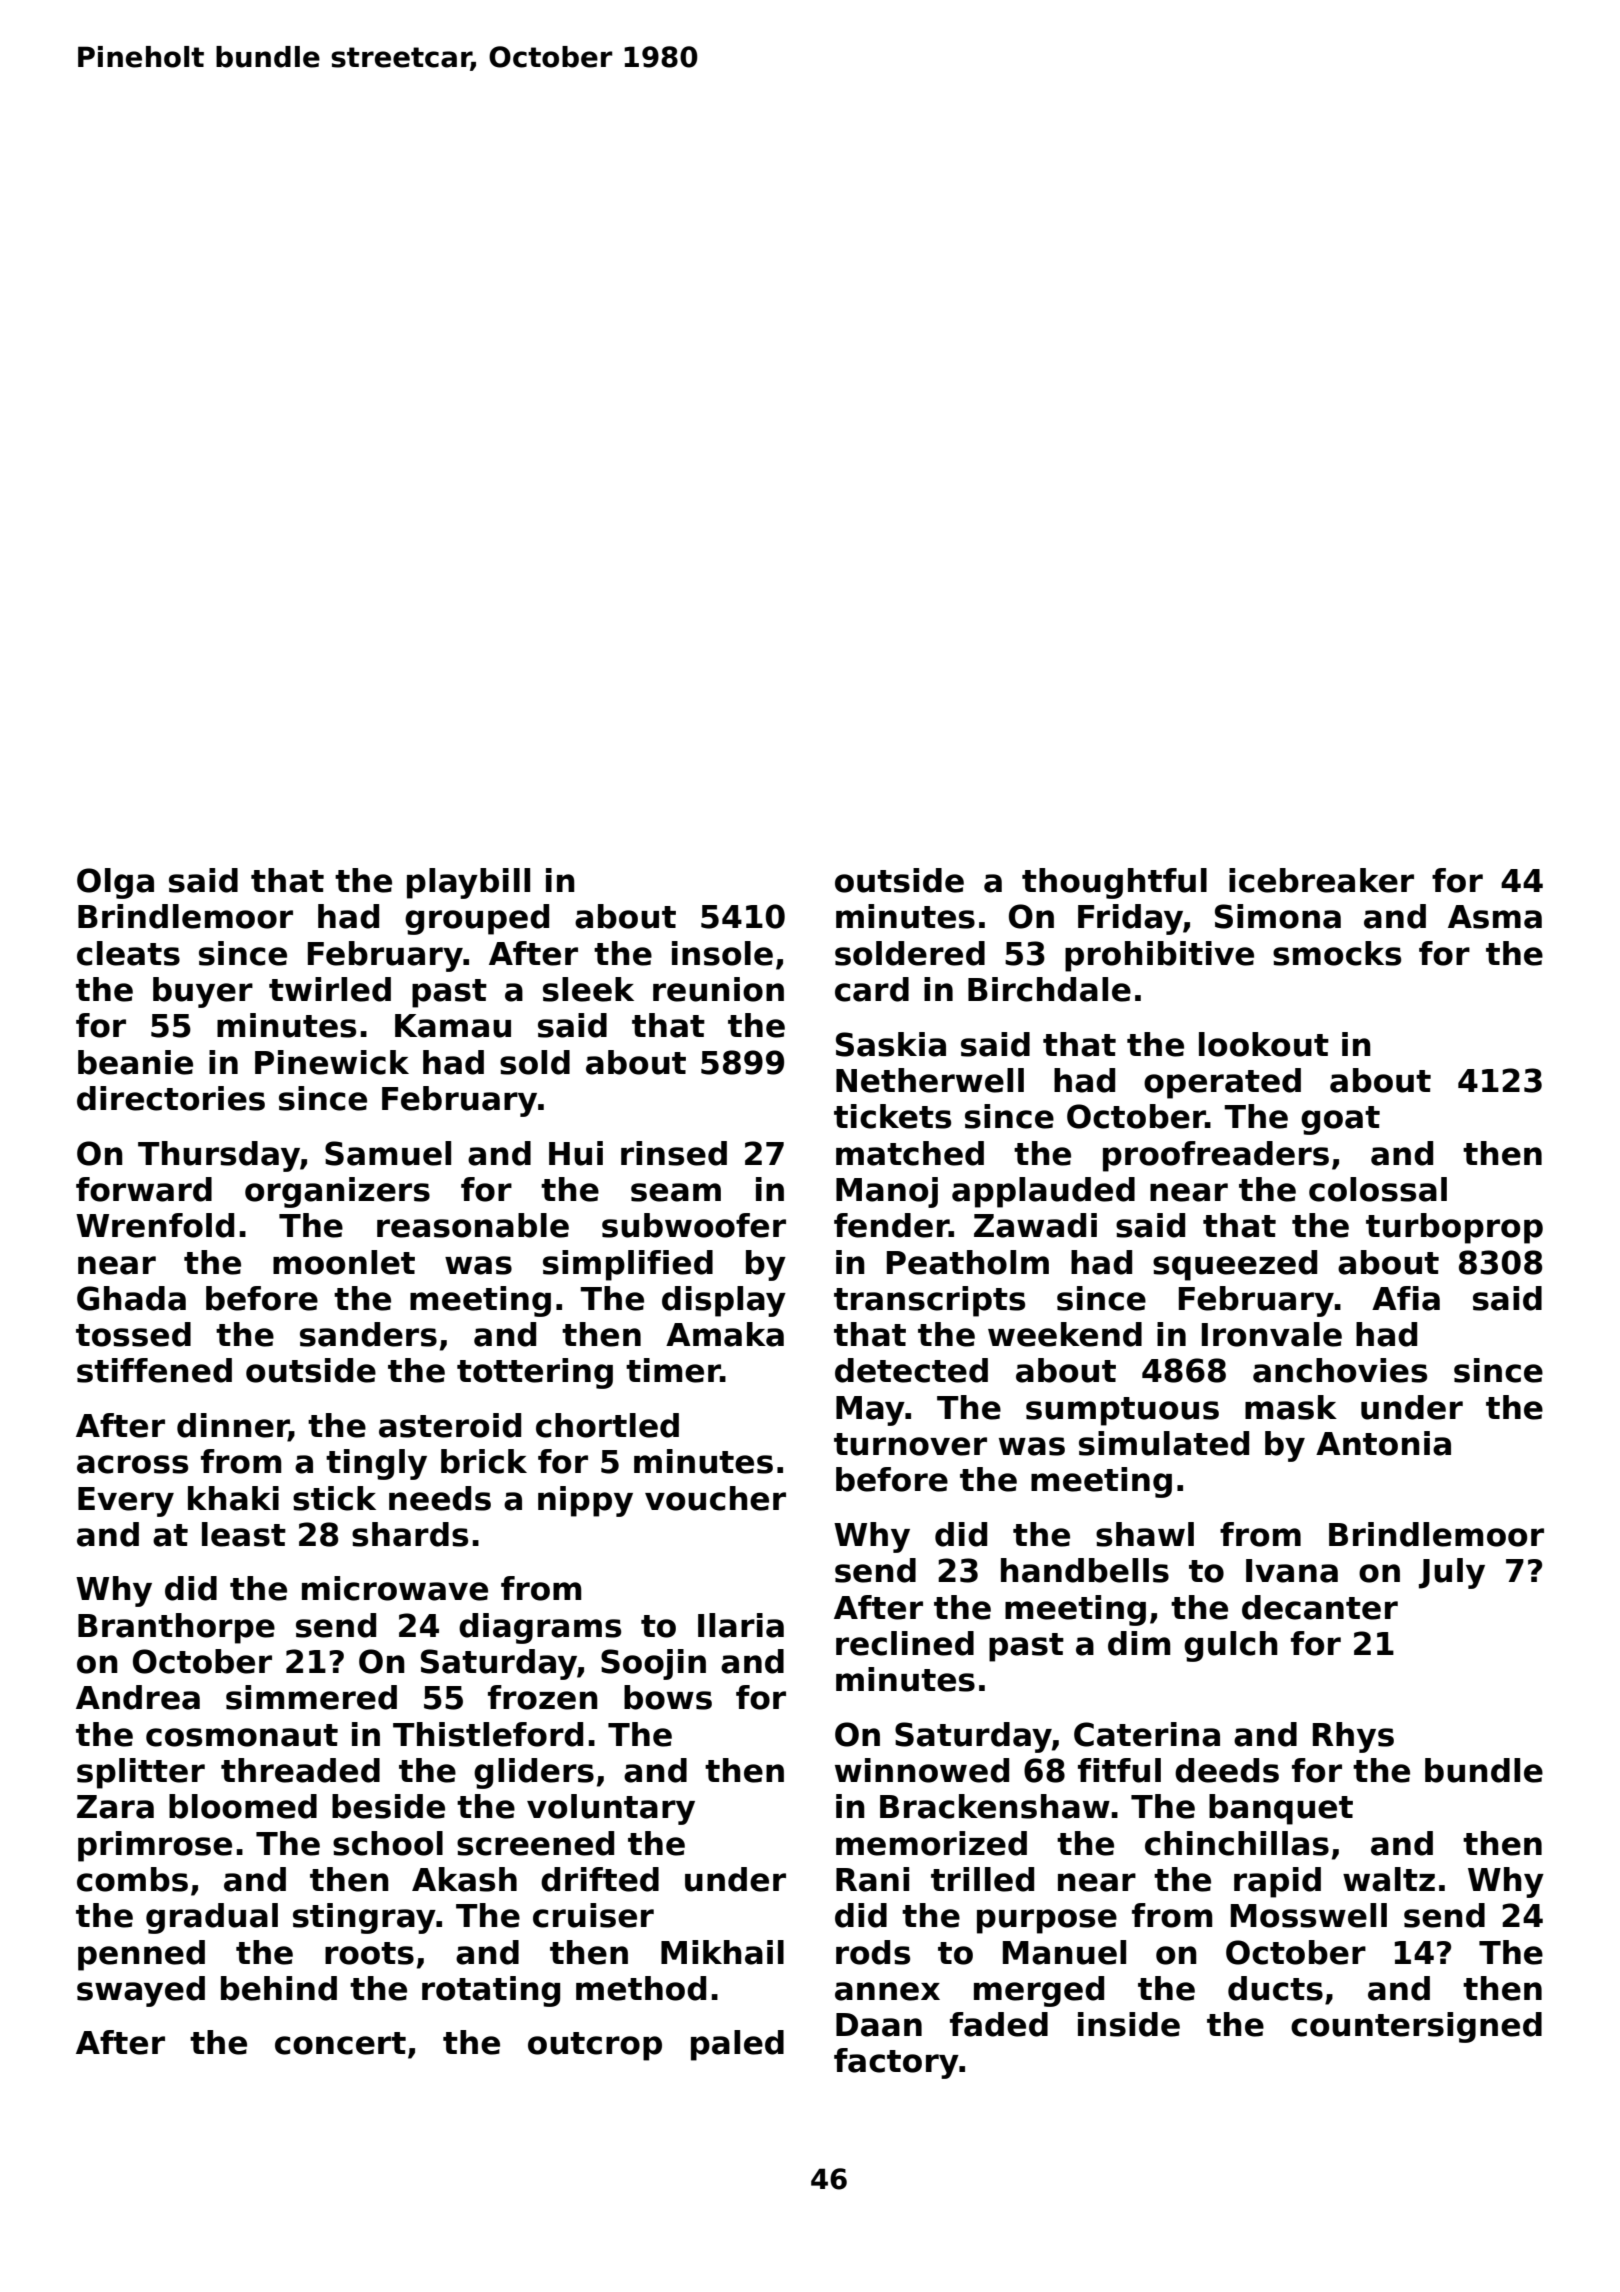 The height and width of the screenshot is (2292, 1620). What do you see at coordinates (1416, 2027) in the screenshot?
I see `countersigned` at bounding box center [1416, 2027].
